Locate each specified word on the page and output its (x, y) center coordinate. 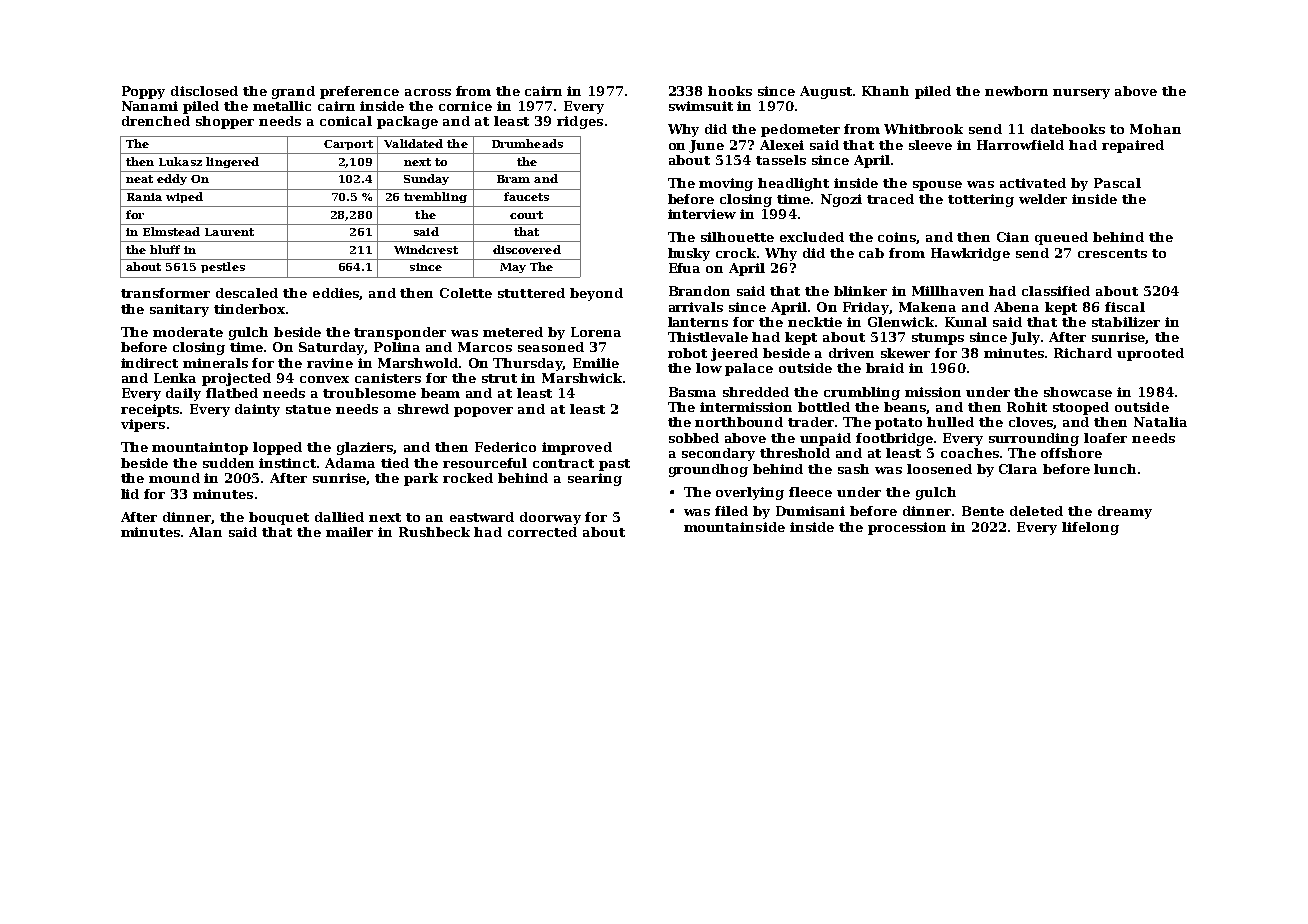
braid (885, 368)
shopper (225, 122)
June (706, 146)
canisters (388, 378)
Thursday (528, 364)
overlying (750, 493)
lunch (1115, 469)
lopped (277, 448)
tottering (981, 200)
